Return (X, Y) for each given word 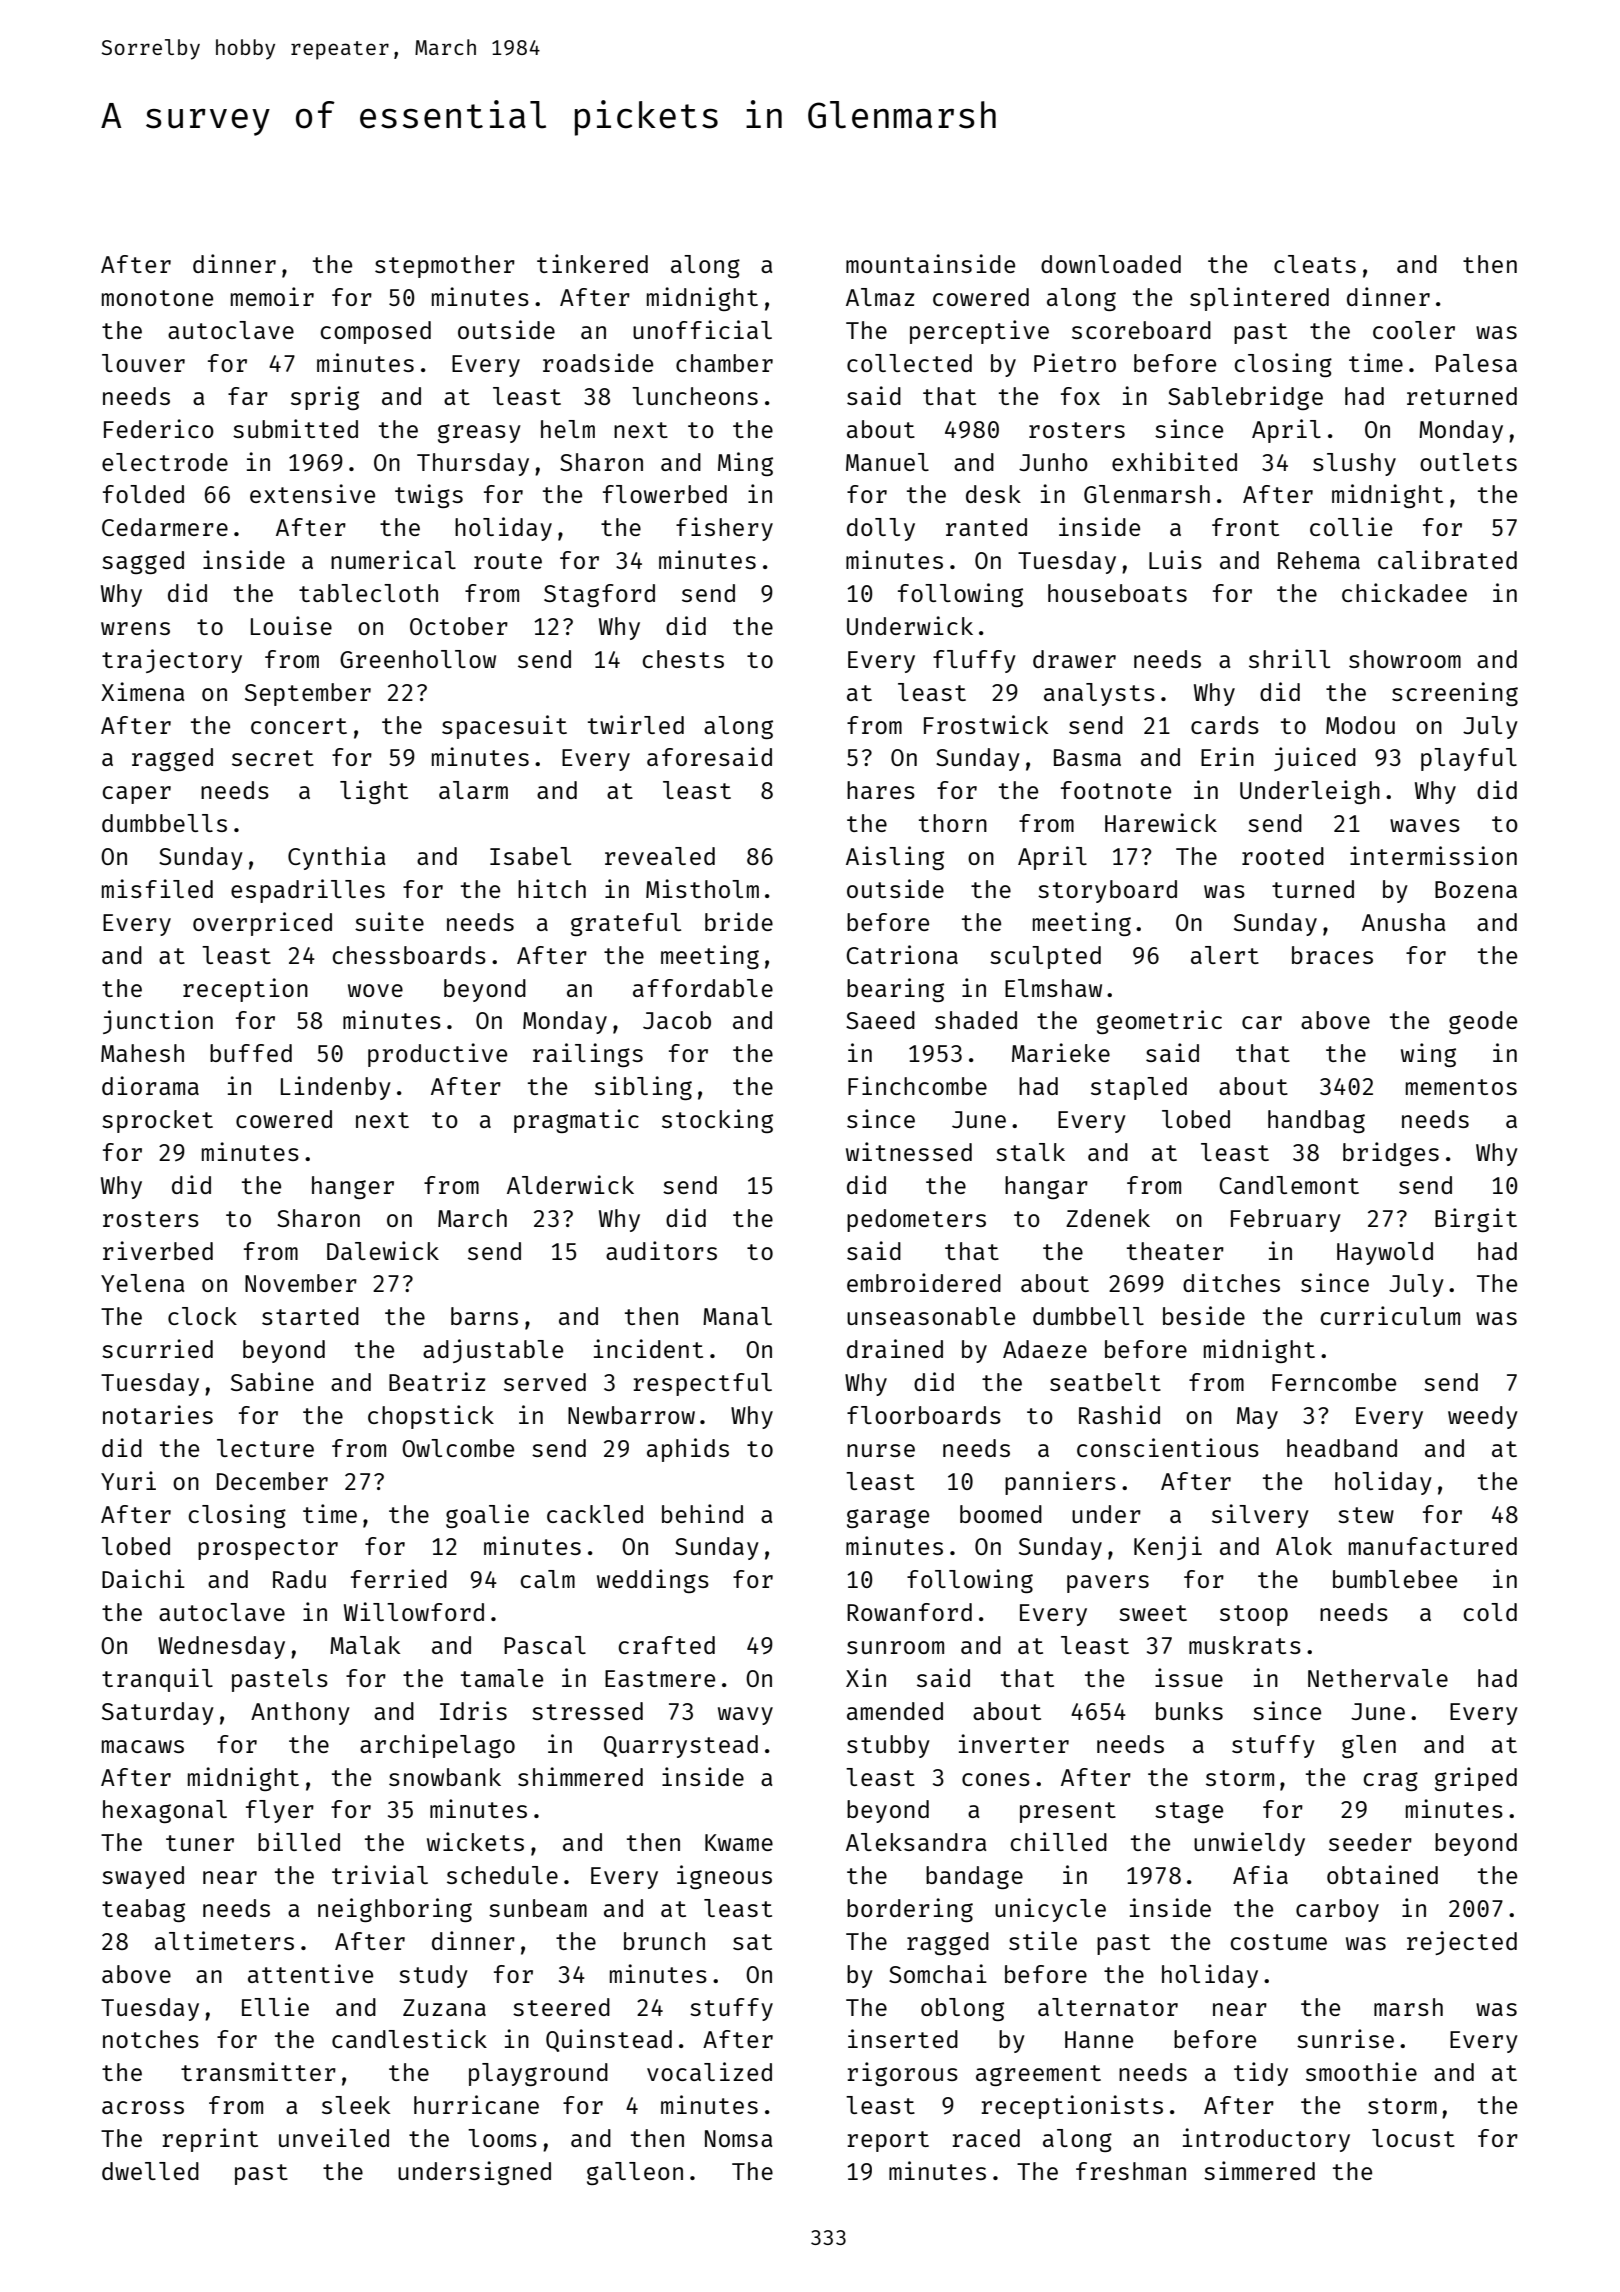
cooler (1414, 330)
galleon (635, 2173)
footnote (1116, 790)
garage (888, 1518)
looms (502, 2138)
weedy (1483, 1417)
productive (437, 1055)
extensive (312, 493)
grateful (626, 924)
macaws (143, 1746)
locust (1413, 2138)
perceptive (979, 332)
